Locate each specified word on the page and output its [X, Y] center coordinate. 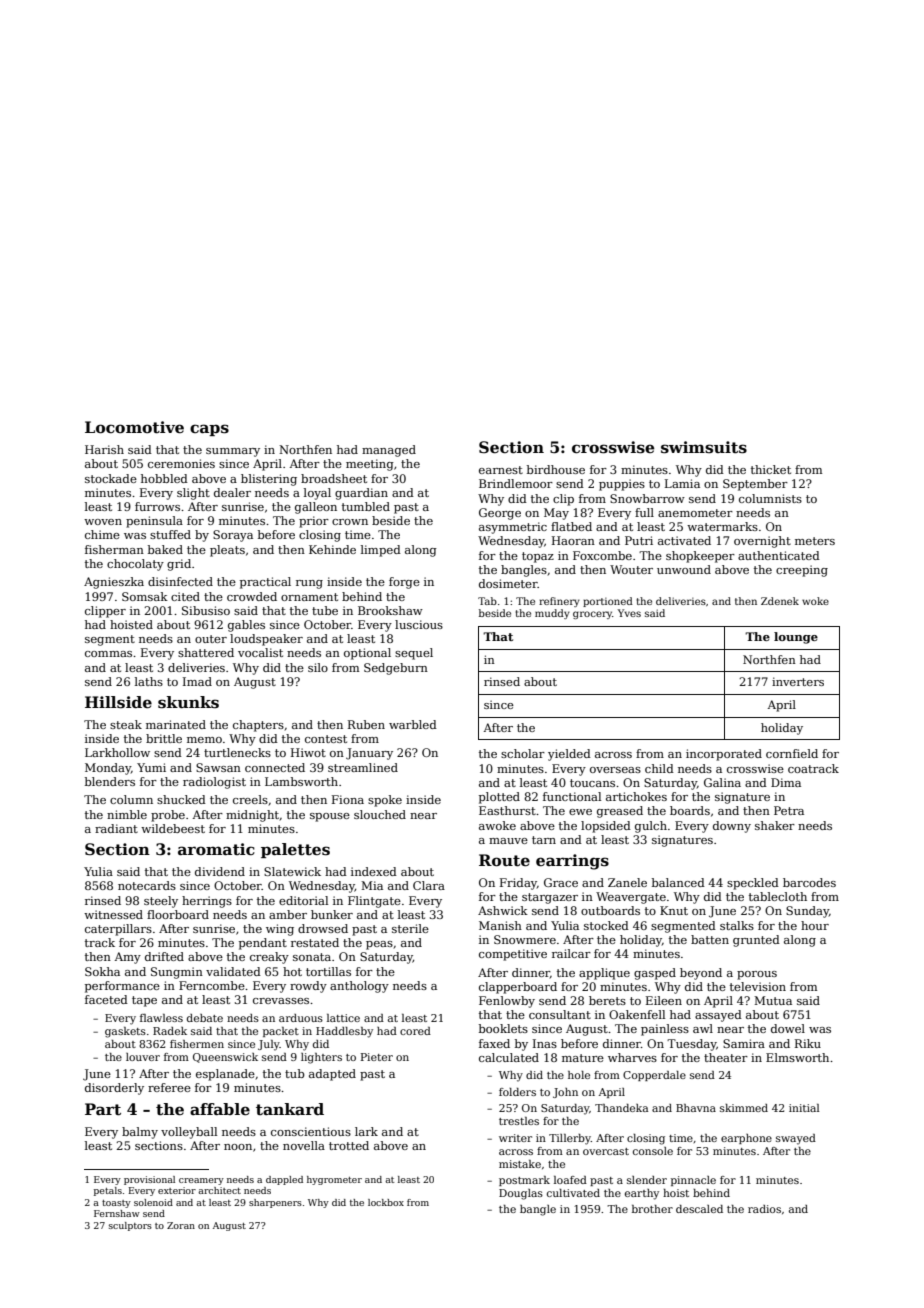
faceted [106, 999]
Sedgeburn [396, 669]
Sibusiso [206, 610]
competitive [513, 955]
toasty [116, 1204]
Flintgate [374, 902]
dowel [788, 1028]
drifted [164, 956]
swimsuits [704, 447]
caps [209, 430]
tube [325, 610]
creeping [802, 571]
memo [204, 740]
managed [389, 451]
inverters [798, 681]
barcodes [809, 882]
